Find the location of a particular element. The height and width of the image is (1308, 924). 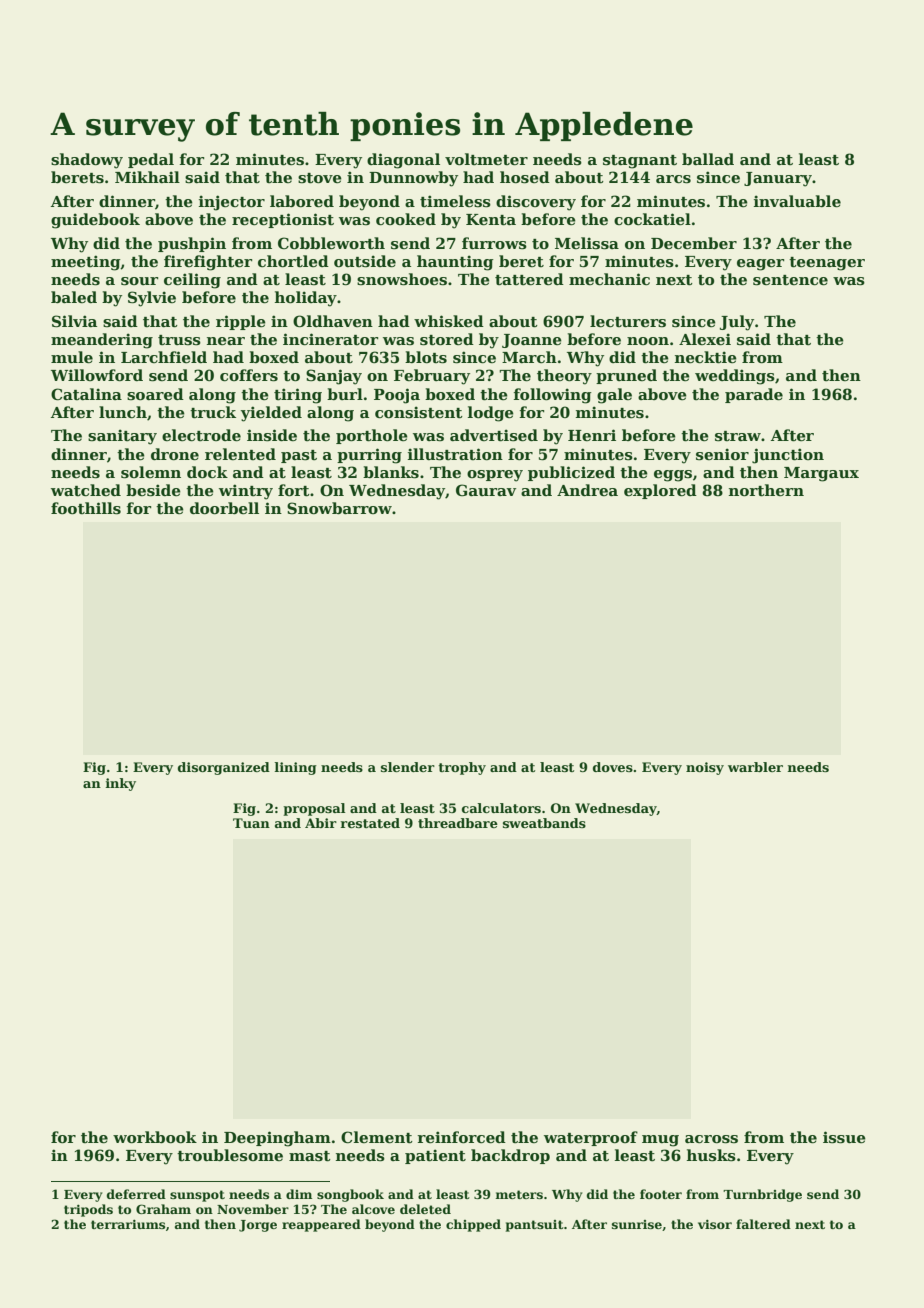

inky is located at coordinates (120, 784).
